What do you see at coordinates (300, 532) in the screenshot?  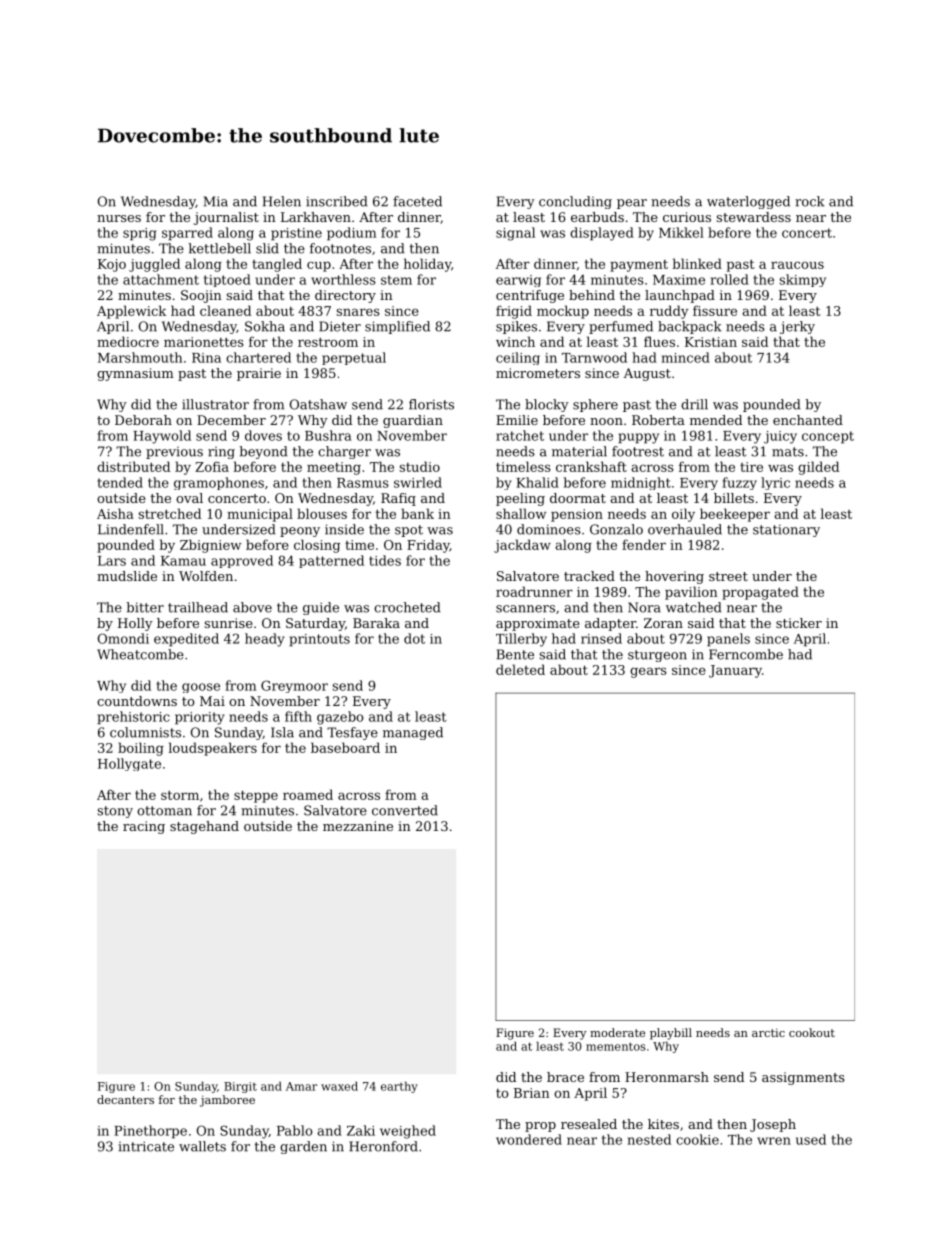 I see `peony` at bounding box center [300, 532].
